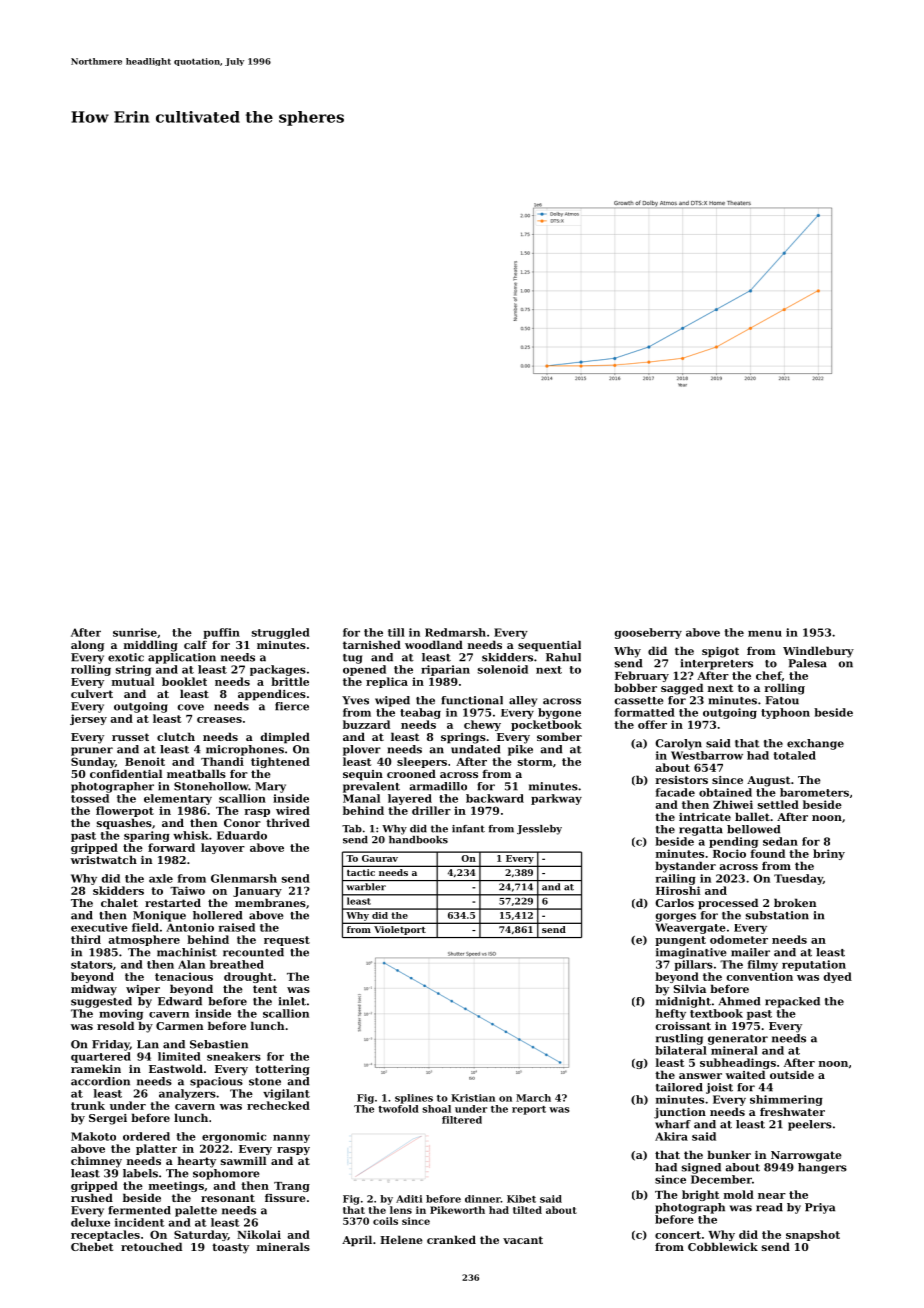  Describe the element at coordinates (818, 652) in the document. I see `Windlebury` at that location.
